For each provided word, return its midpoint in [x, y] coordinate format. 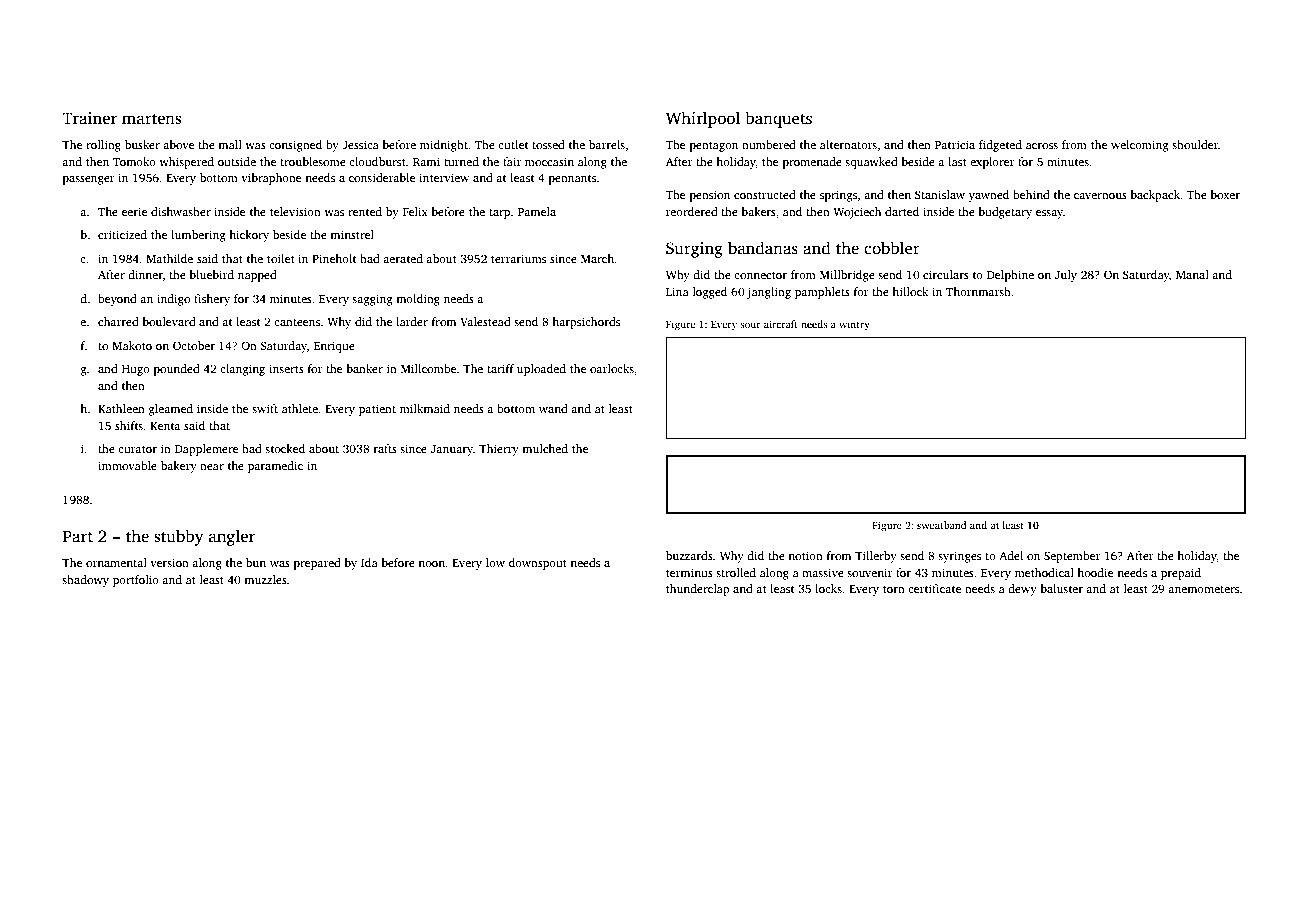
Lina [677, 291]
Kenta [165, 426]
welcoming [1140, 146]
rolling [103, 146]
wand [553, 408]
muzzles [265, 579]
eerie [134, 211]
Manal [1192, 274]
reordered [692, 211]
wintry [854, 325]
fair [512, 161]
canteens [297, 322]
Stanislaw [940, 194]
